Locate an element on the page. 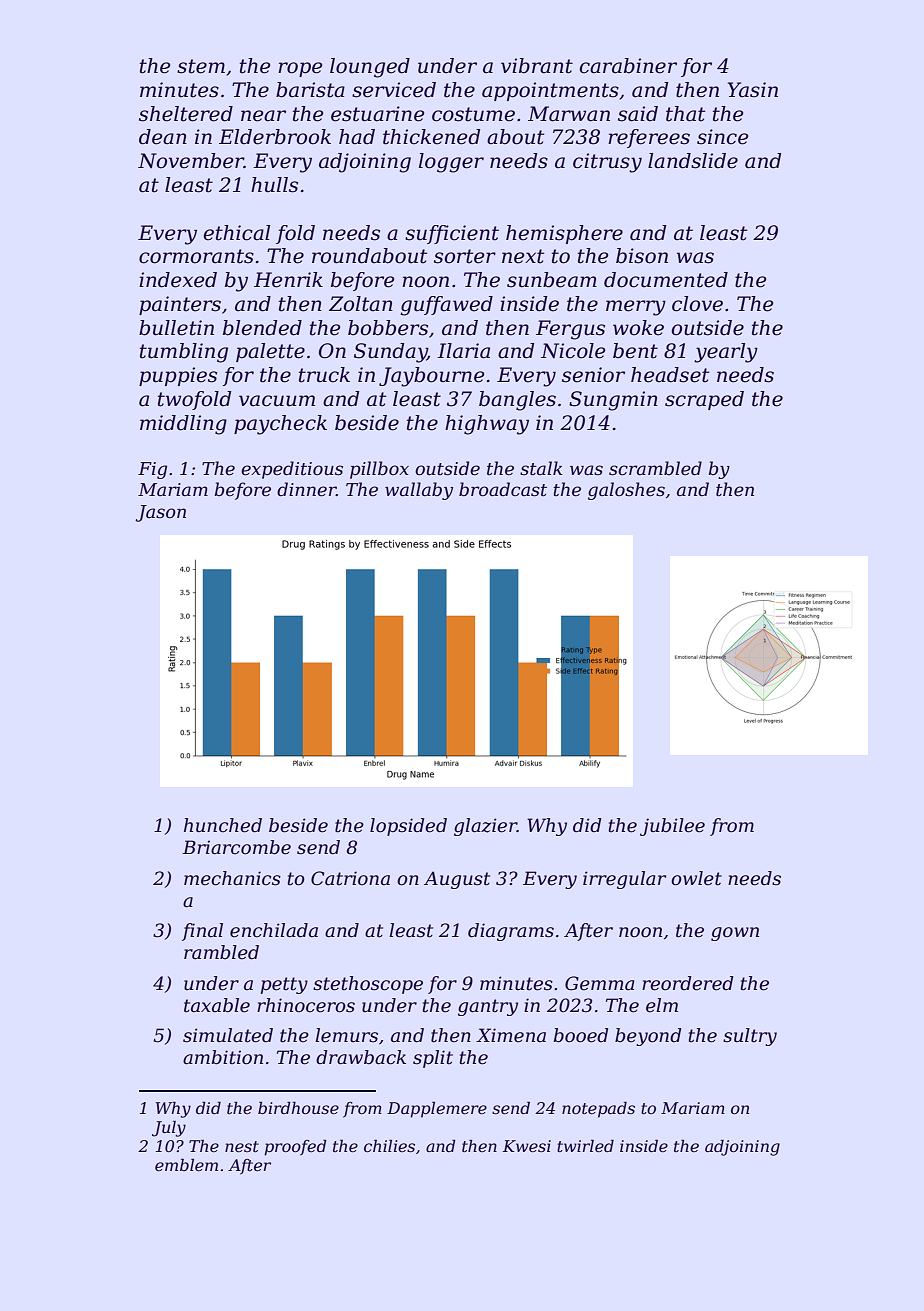 The height and width of the image is (1311, 924). enchilada is located at coordinates (274, 930).
